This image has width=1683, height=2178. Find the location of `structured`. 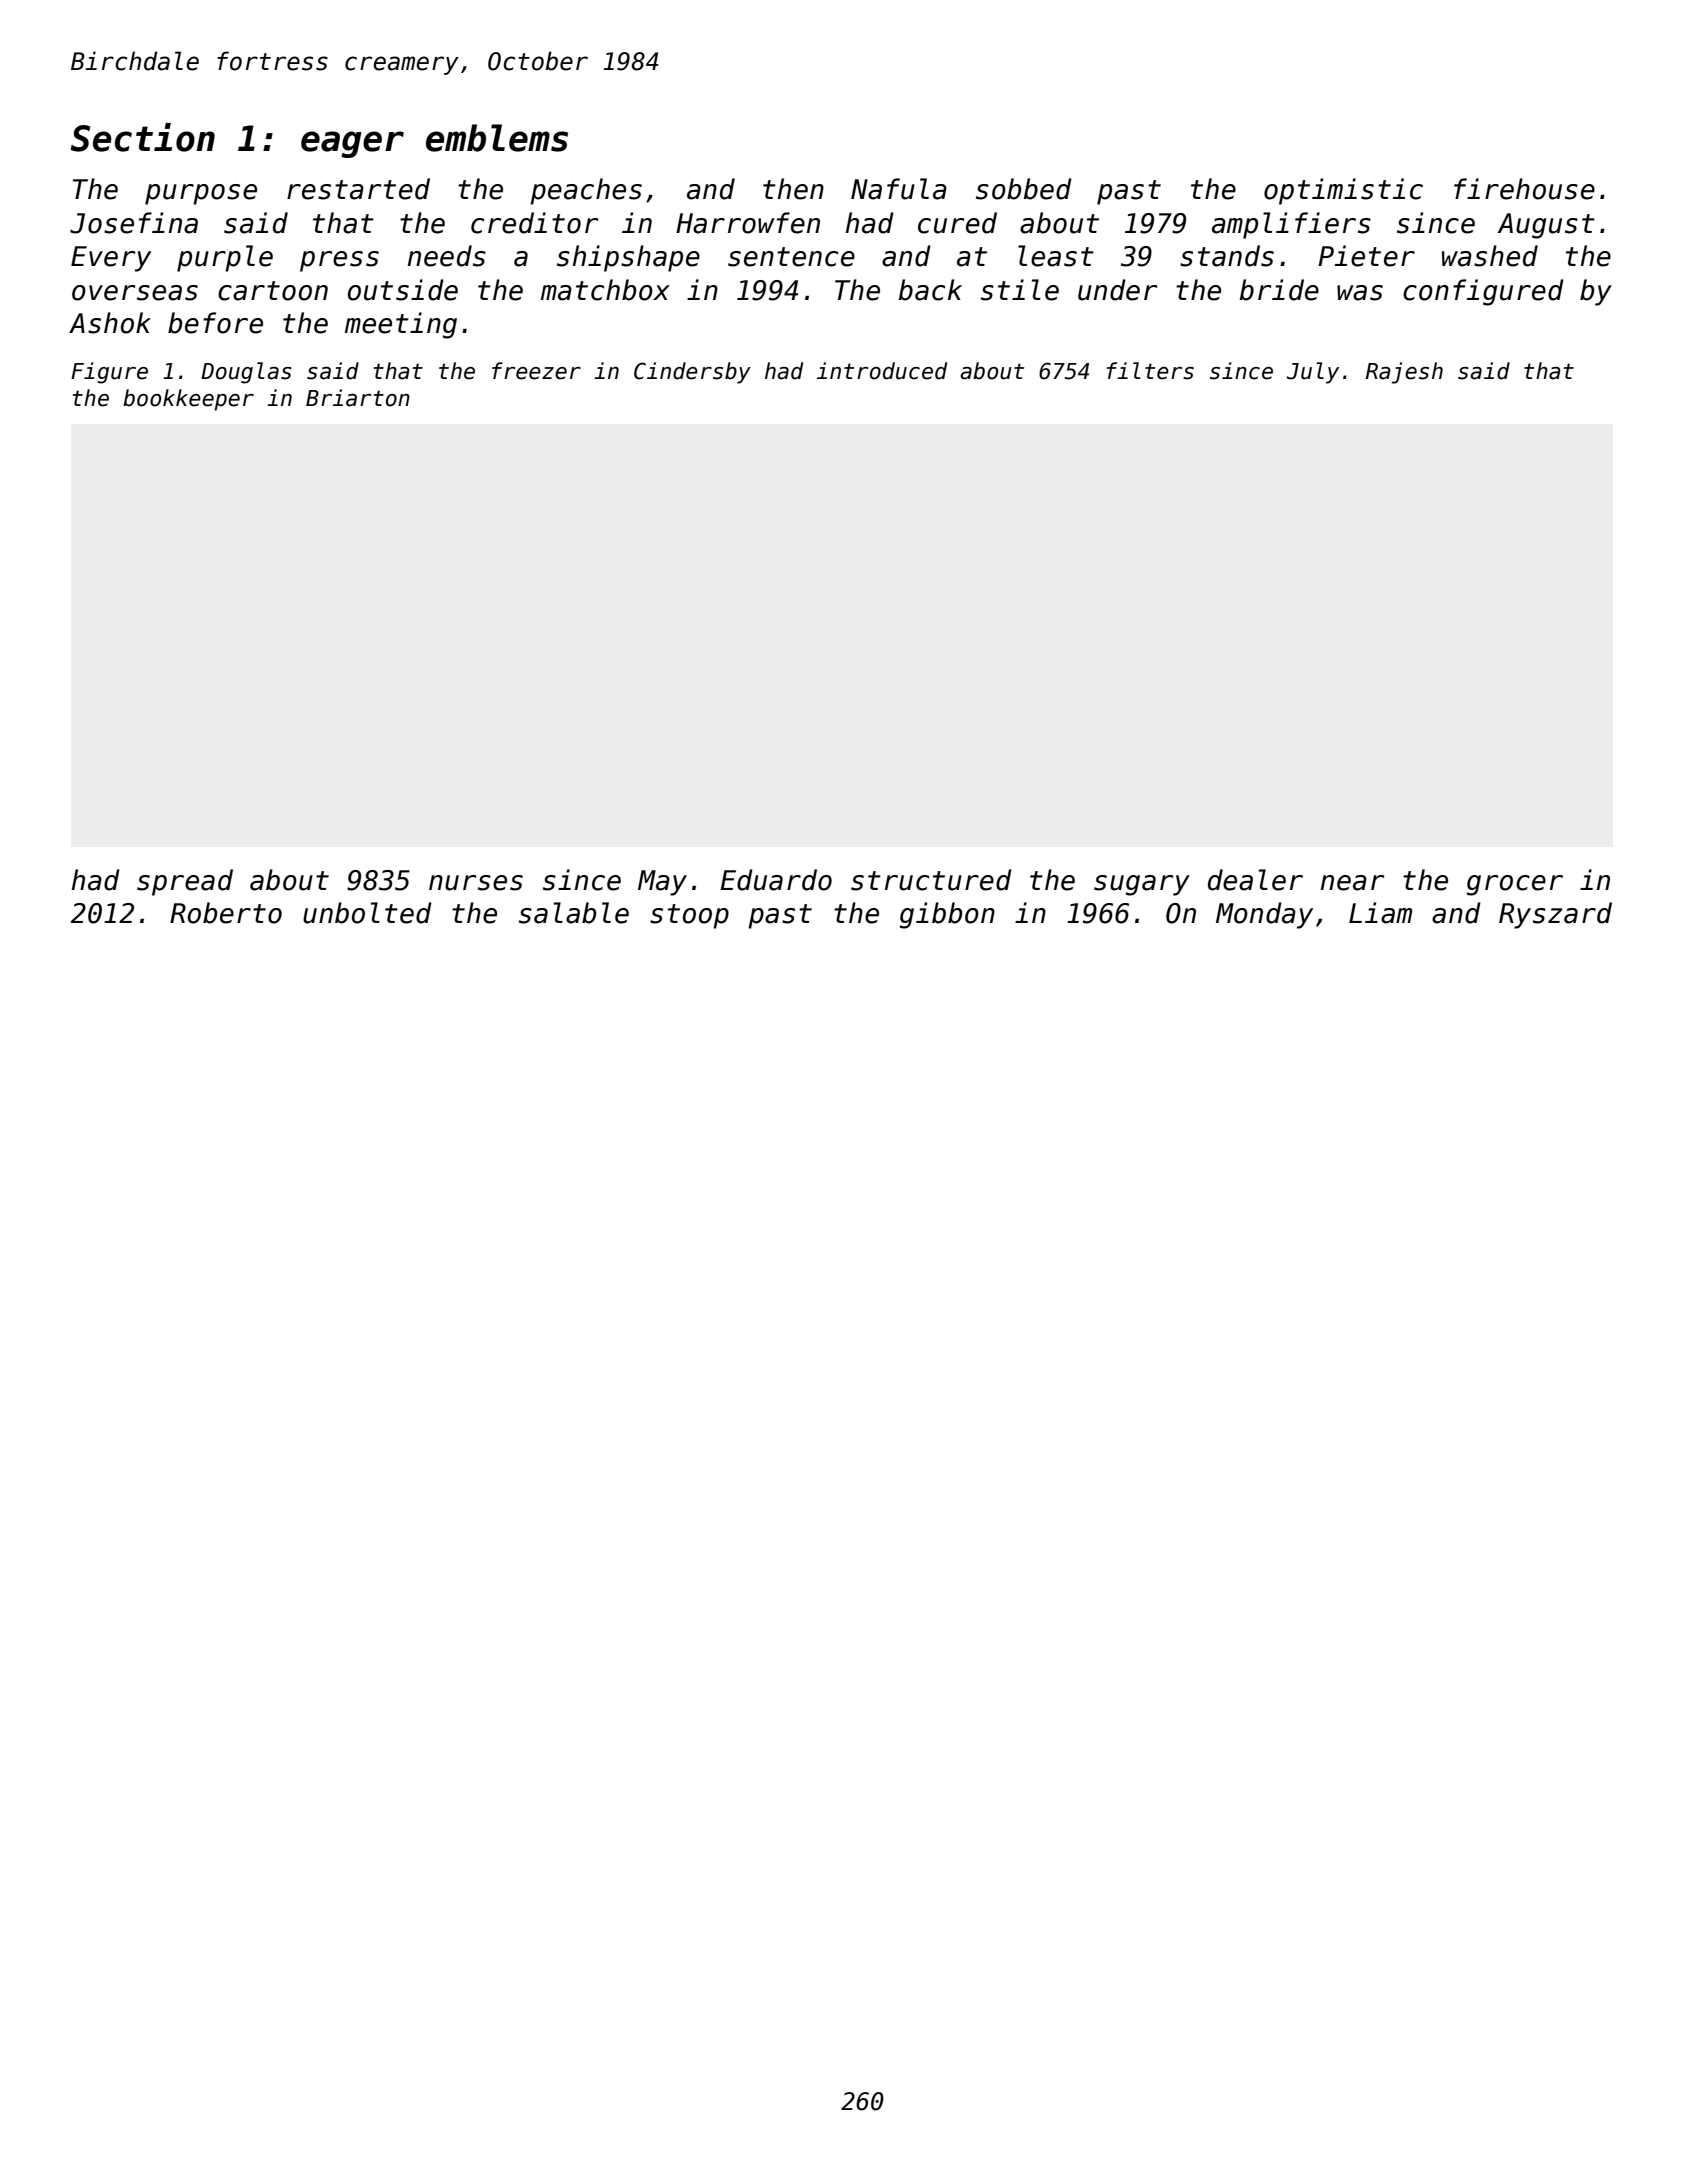

structured is located at coordinates (931, 880).
